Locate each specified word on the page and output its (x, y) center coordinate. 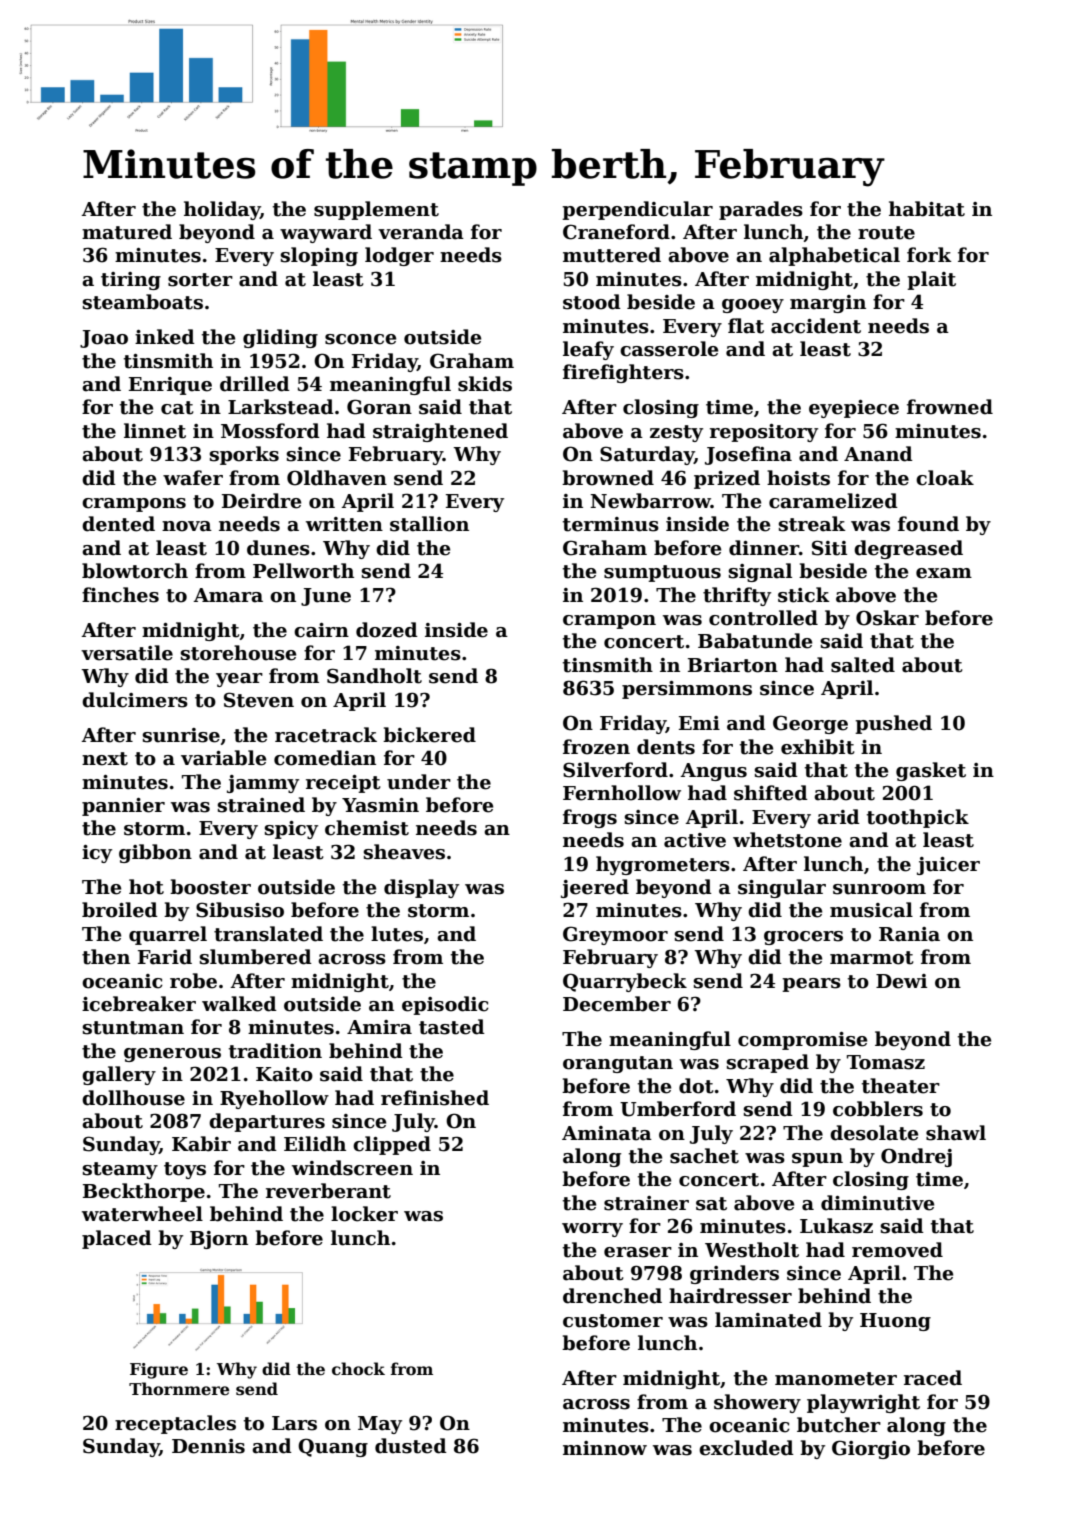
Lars (294, 1423)
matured (127, 232)
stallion (429, 524)
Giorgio (871, 1449)
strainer (646, 1203)
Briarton (733, 665)
